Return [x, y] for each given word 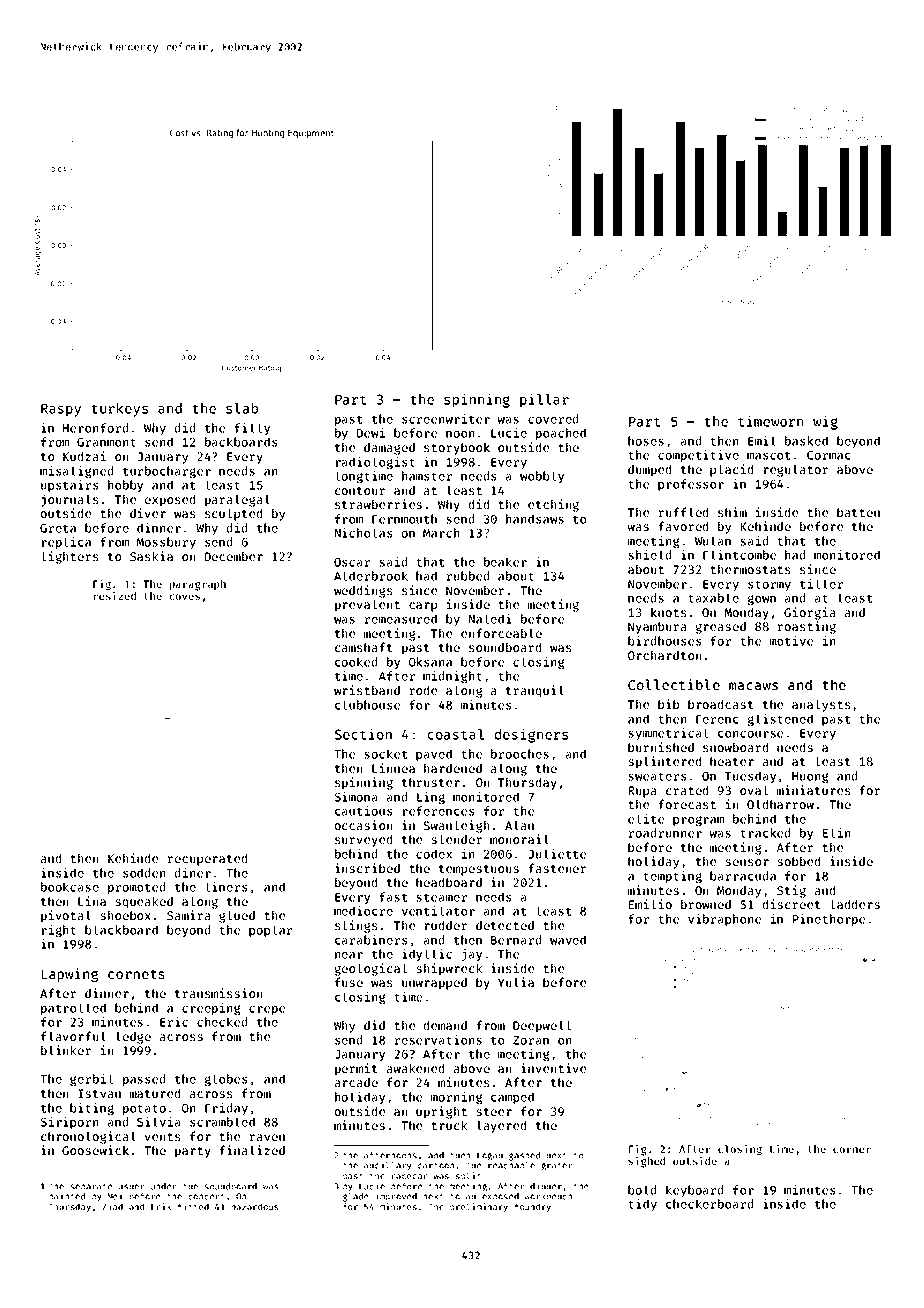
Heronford [95, 428]
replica [66, 543]
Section [363, 734]
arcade [356, 1082]
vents [162, 1137]
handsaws [535, 519]
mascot [768, 455]
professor [691, 485]
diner [193, 873]
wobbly [542, 477]
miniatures [813, 790]
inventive [553, 1068]
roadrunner [665, 833]
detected [505, 925]
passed [144, 1080]
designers [531, 735]
